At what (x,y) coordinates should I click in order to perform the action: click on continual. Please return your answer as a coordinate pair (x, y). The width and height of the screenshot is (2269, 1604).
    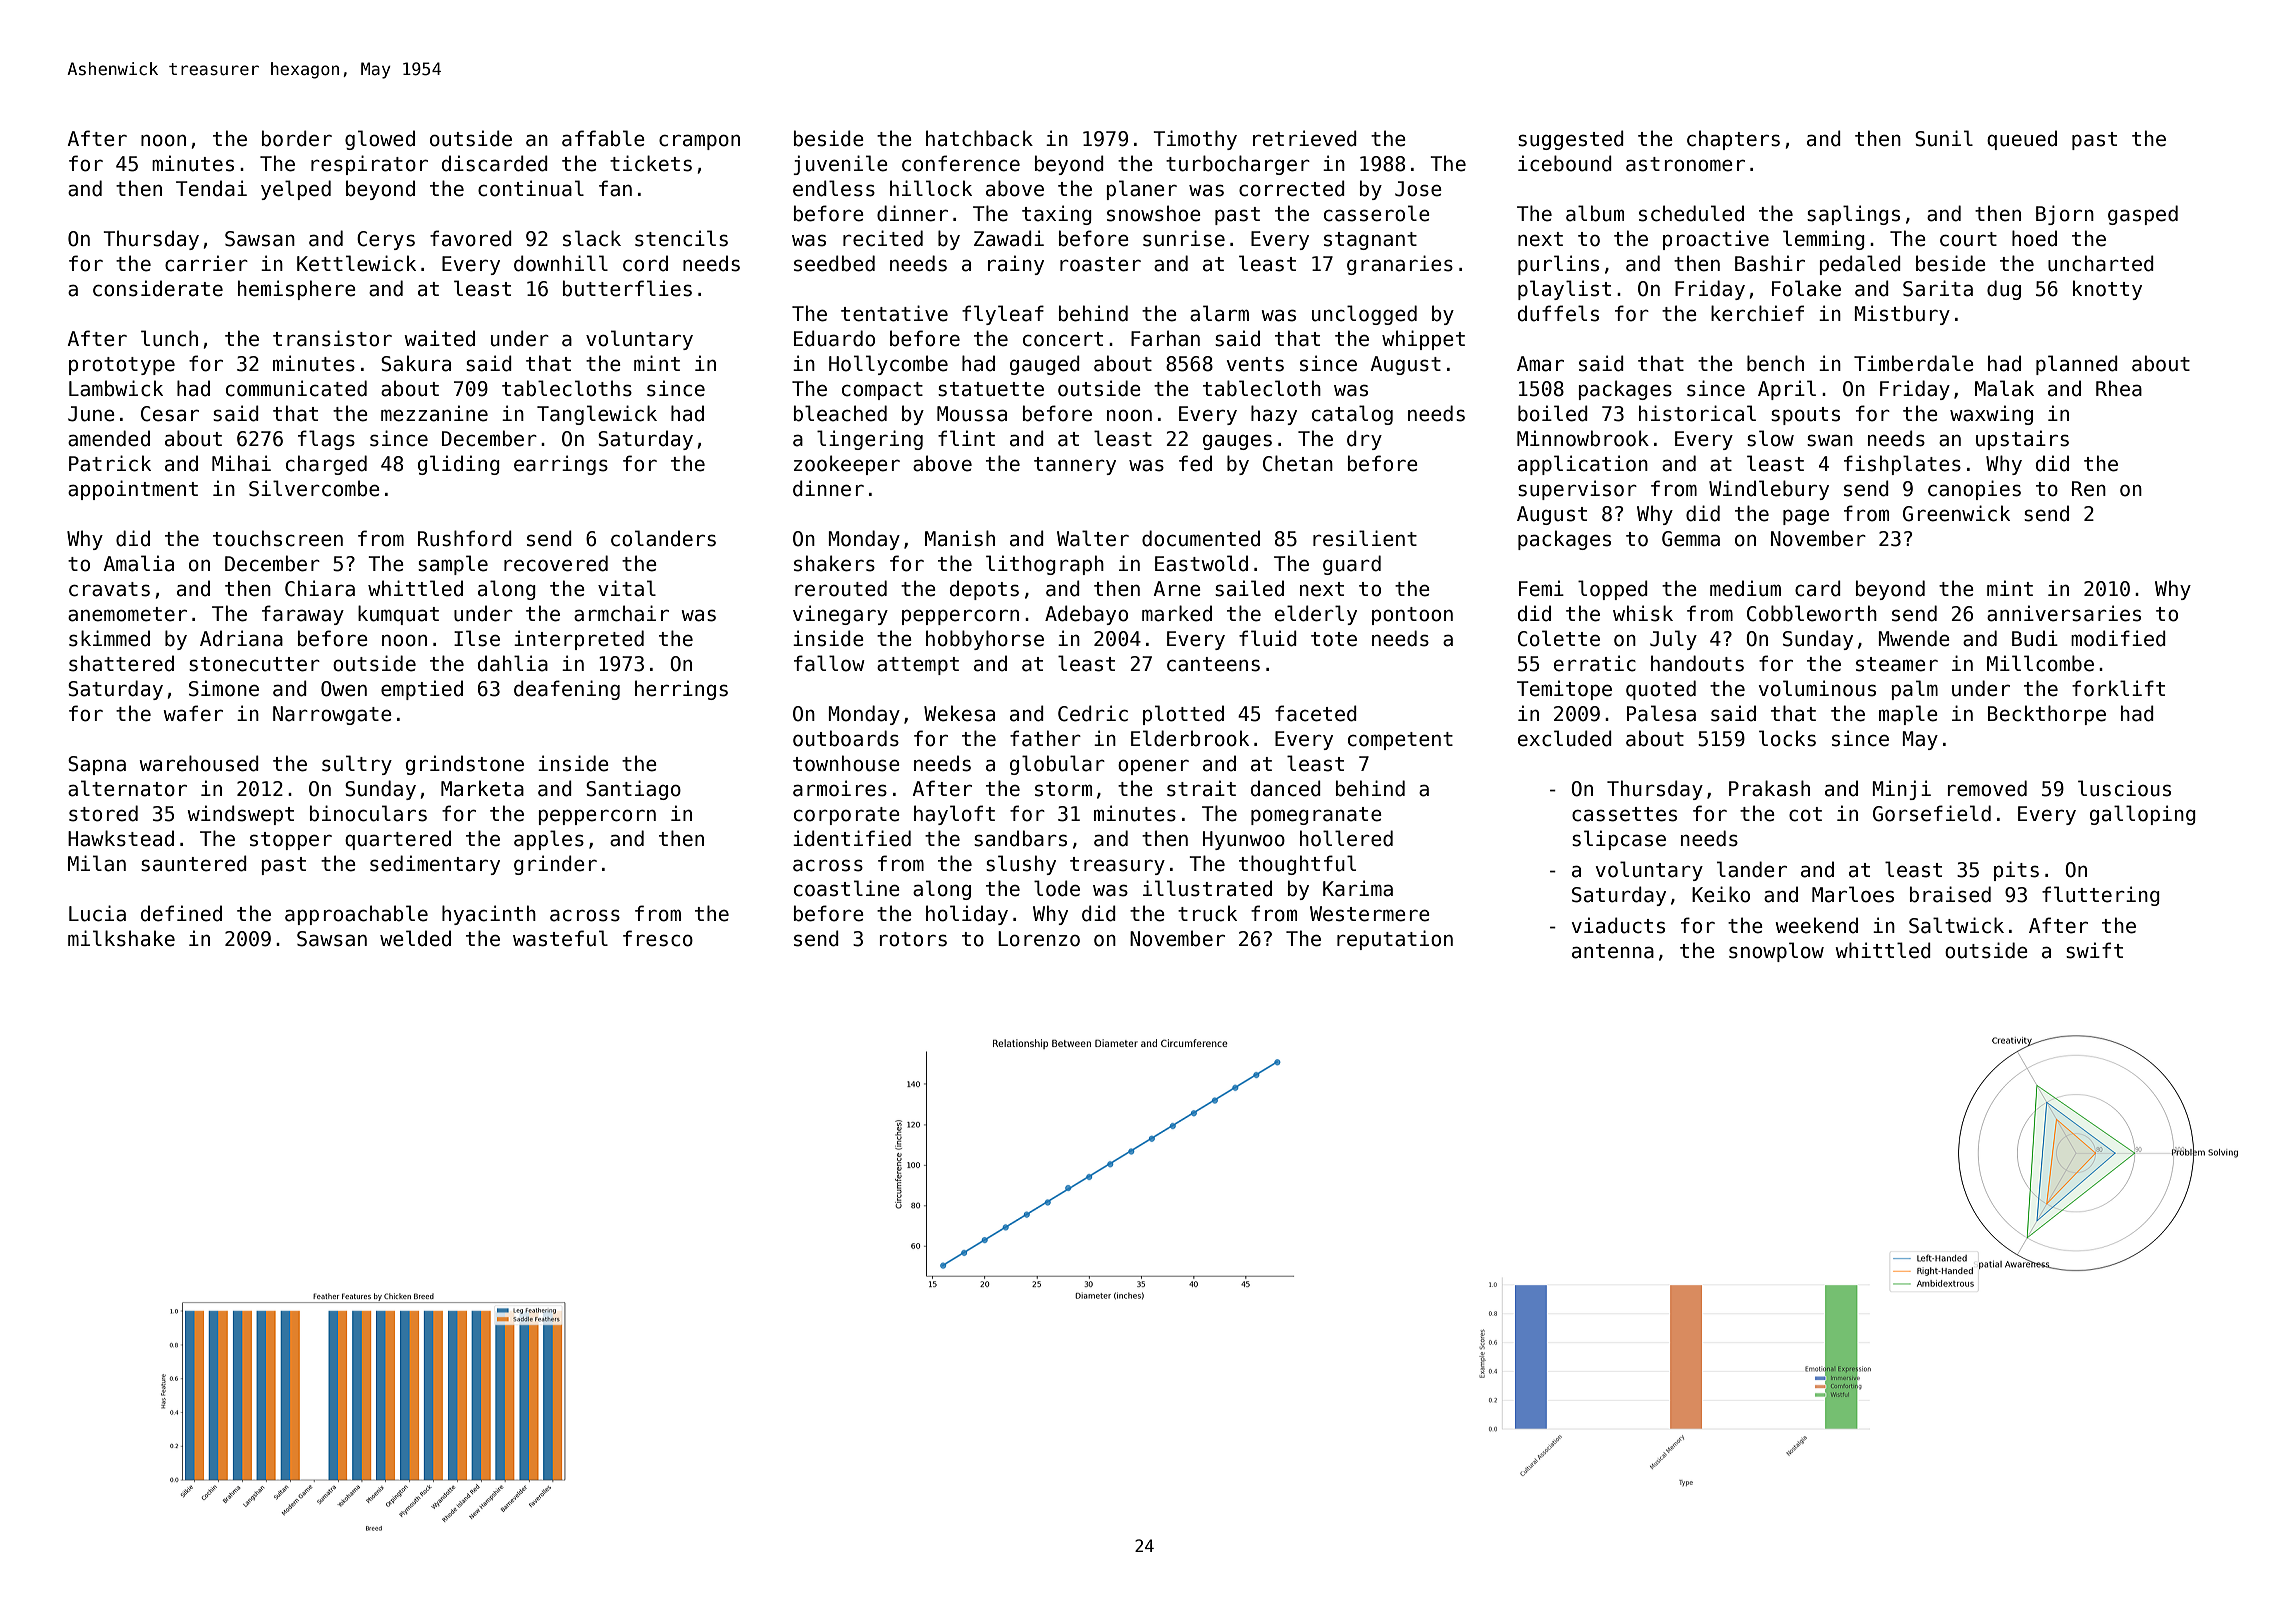
    Looking at the image, I should click on (531, 188).
